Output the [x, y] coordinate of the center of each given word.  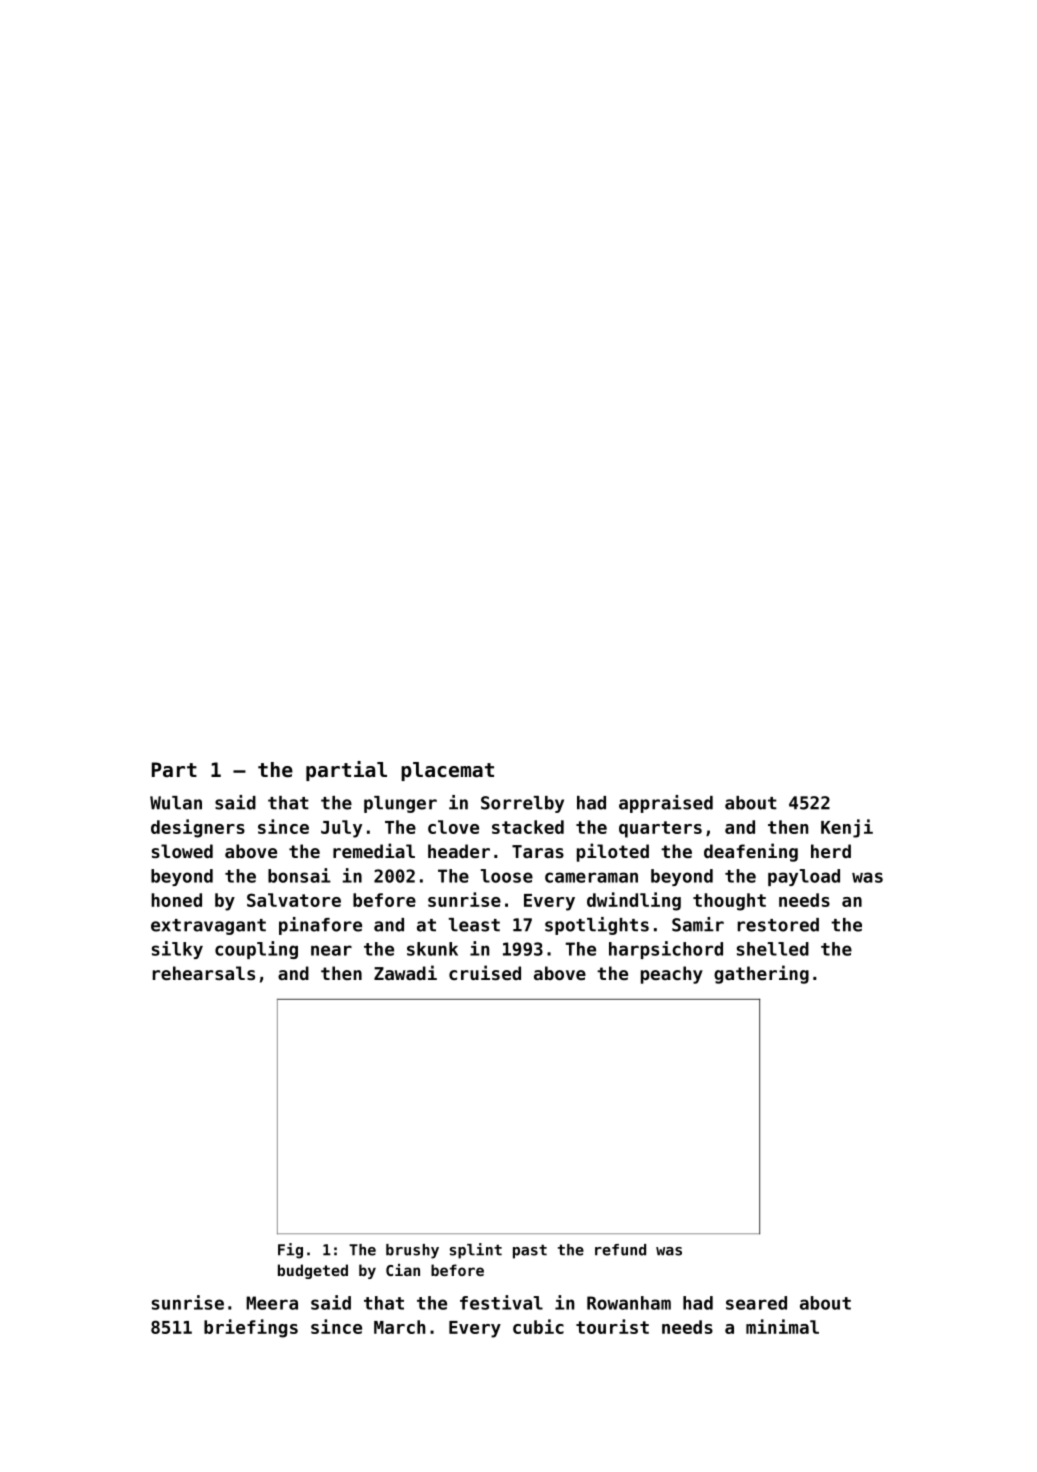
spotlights [597, 926]
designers [198, 828]
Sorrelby [522, 804]
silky [177, 950]
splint [476, 1251]
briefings [251, 1328]
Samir [698, 924]
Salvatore [294, 900]
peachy [672, 975]
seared [756, 1303]
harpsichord [666, 950]
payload [804, 877]
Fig [290, 1251]
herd [831, 851]
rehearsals [204, 973]
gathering [761, 974]
